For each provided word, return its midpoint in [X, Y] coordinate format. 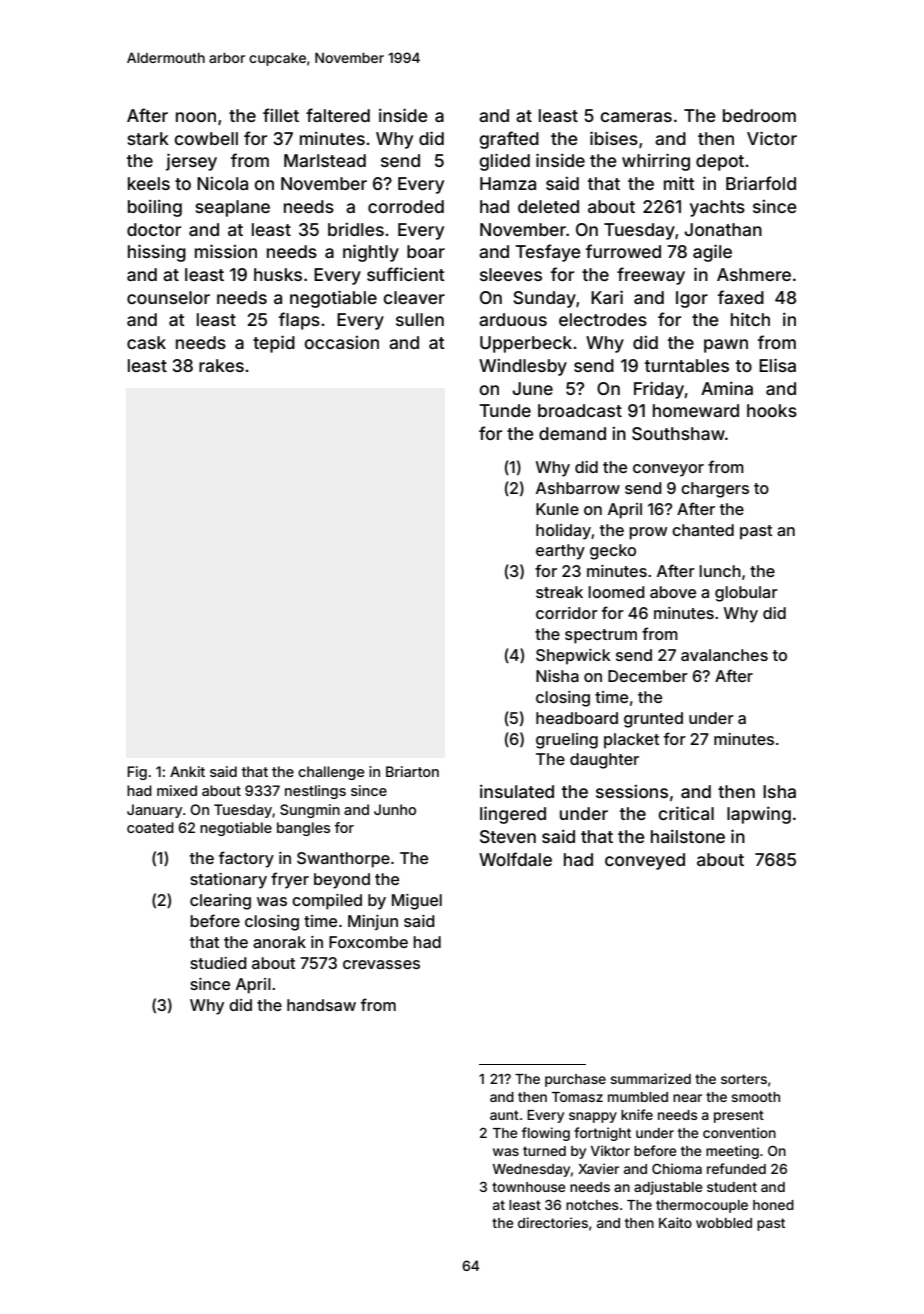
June [532, 388]
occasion [341, 342]
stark [148, 138]
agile [712, 253]
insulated [517, 791]
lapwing [759, 815]
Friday [659, 390]
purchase [575, 1080]
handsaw [321, 1005]
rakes [221, 365]
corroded [406, 206]
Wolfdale [515, 859]
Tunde [505, 410]
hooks [772, 410]
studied [218, 963]
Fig [137, 773]
